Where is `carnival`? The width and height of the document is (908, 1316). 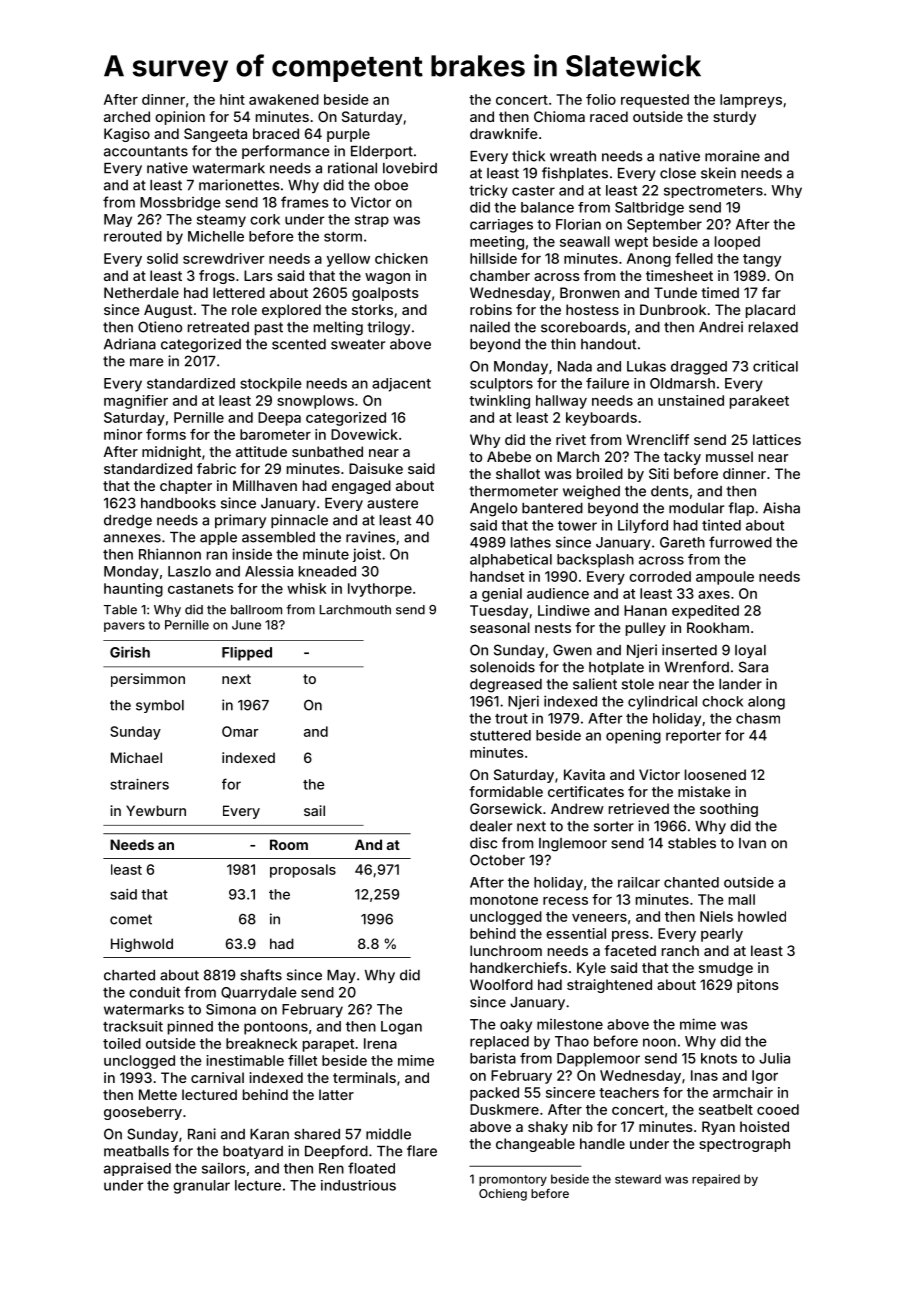 carnival is located at coordinates (217, 1077).
